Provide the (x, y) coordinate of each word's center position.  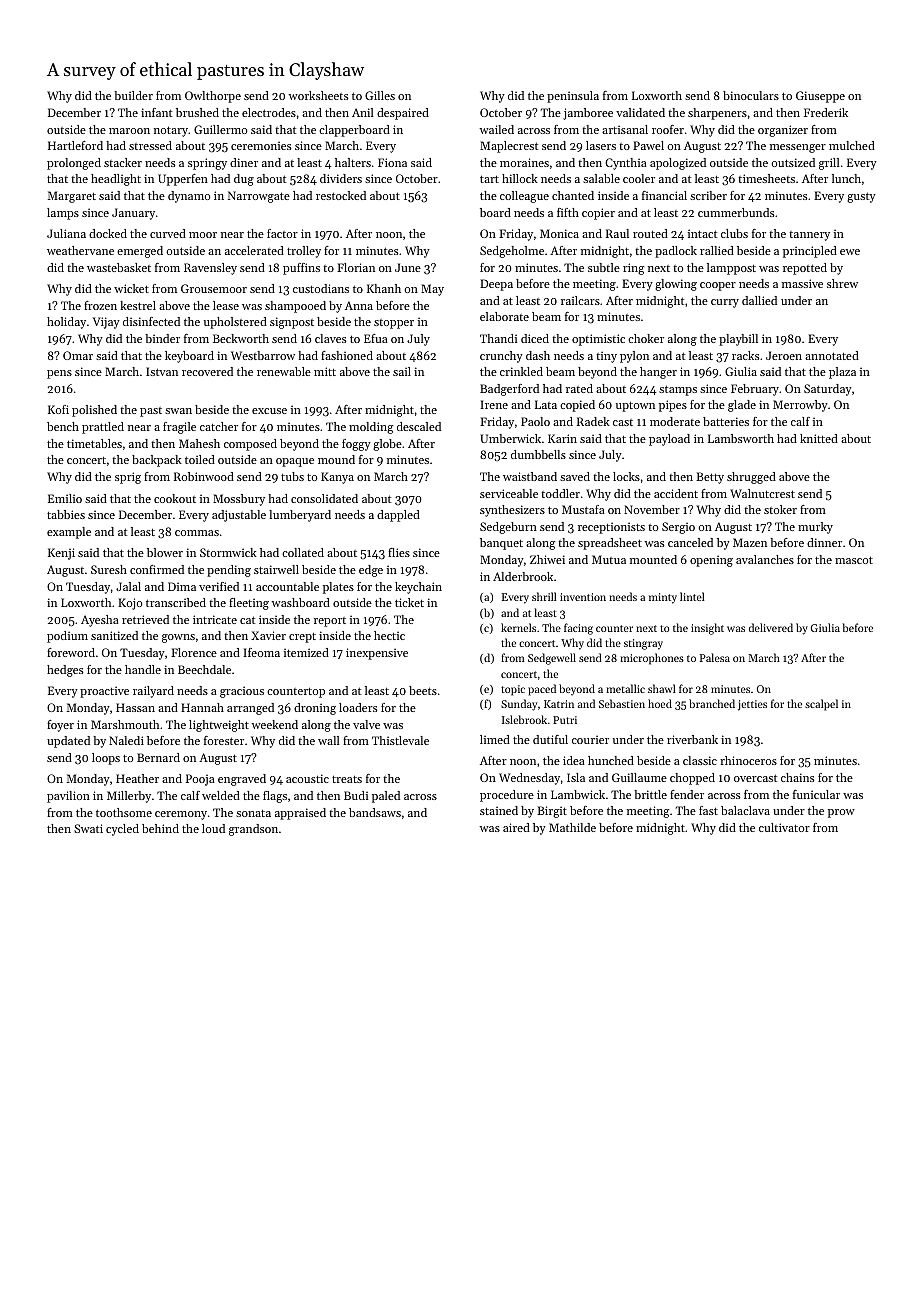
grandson (253, 830)
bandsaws (375, 812)
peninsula (573, 97)
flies (399, 552)
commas (197, 533)
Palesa (715, 657)
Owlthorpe (213, 97)
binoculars (751, 95)
